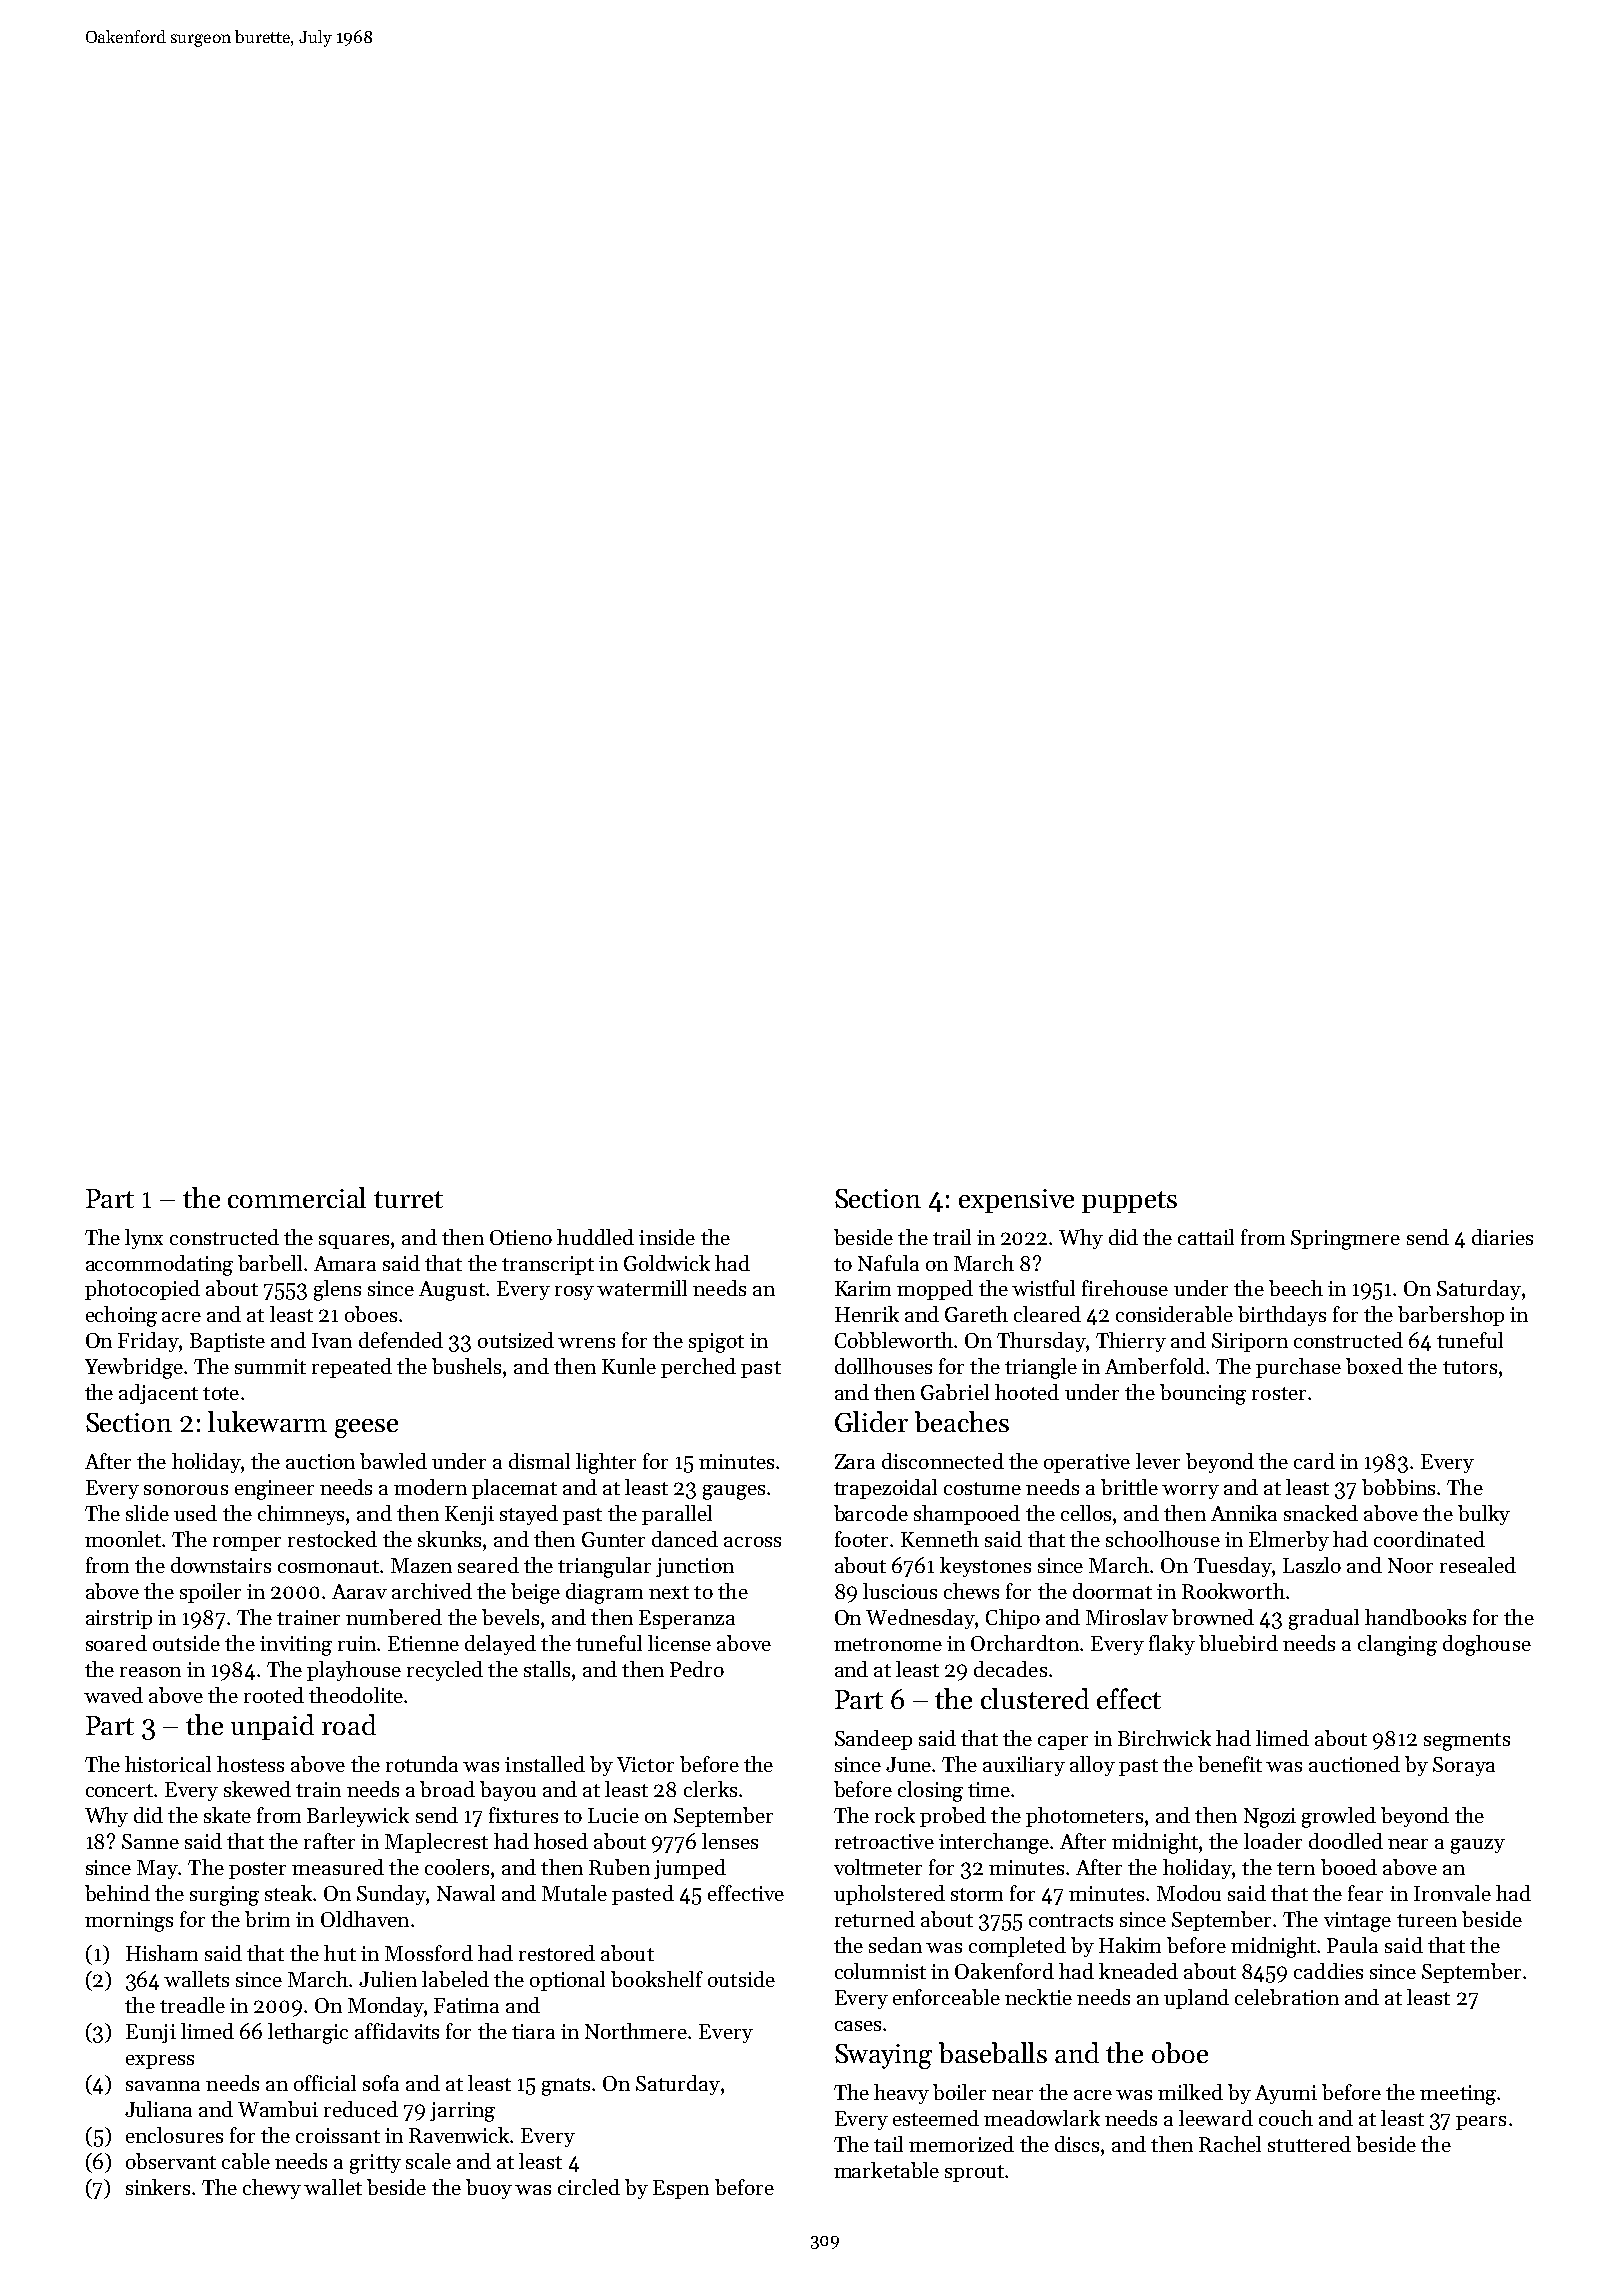  I want to click on bouncing, so click(1203, 1394).
